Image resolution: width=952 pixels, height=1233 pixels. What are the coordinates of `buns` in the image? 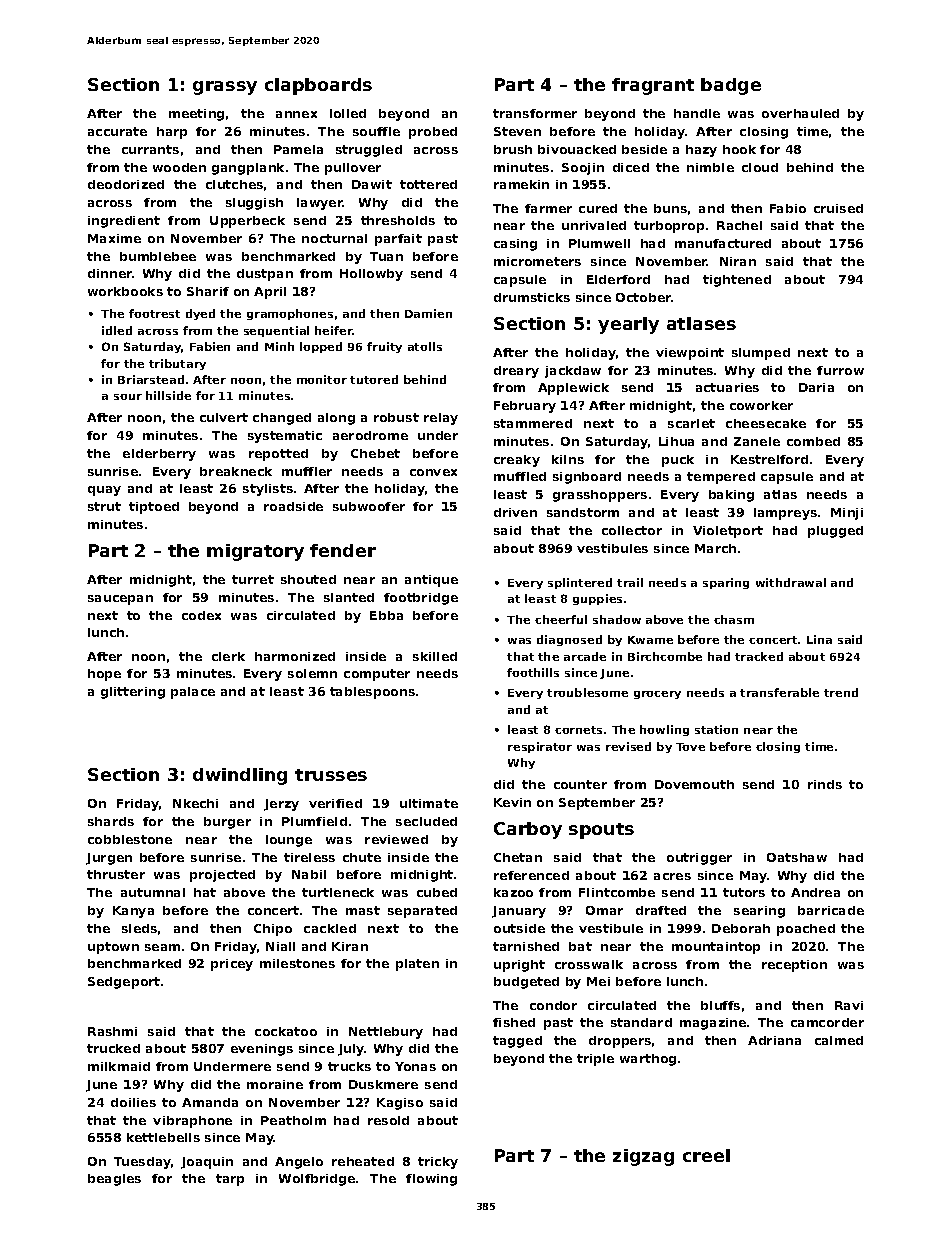 It's located at (670, 208).
